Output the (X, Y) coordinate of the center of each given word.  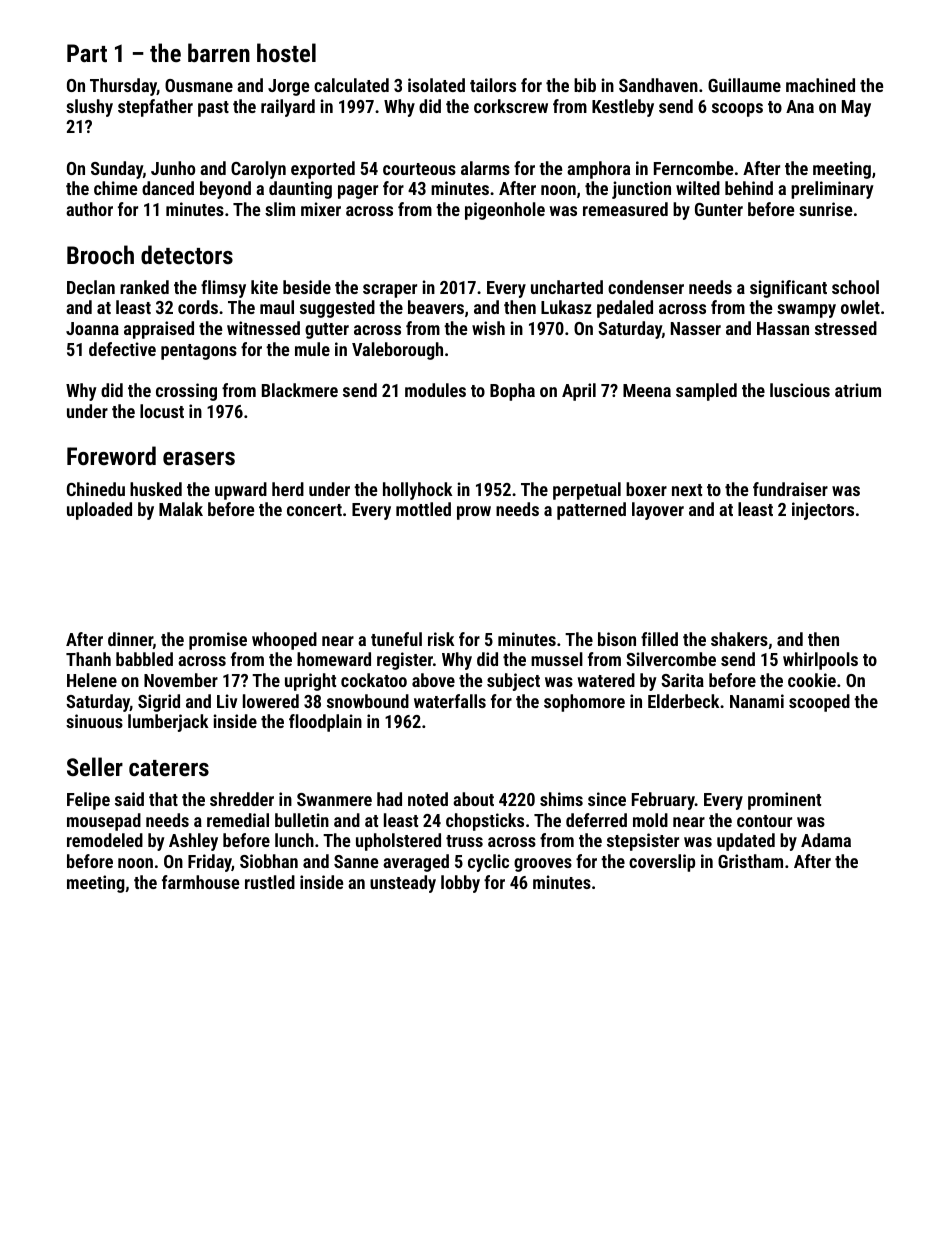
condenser (646, 287)
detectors (187, 254)
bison (617, 639)
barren (219, 52)
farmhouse (200, 882)
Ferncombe (693, 168)
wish (488, 328)
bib (585, 85)
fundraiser (790, 489)
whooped (284, 641)
